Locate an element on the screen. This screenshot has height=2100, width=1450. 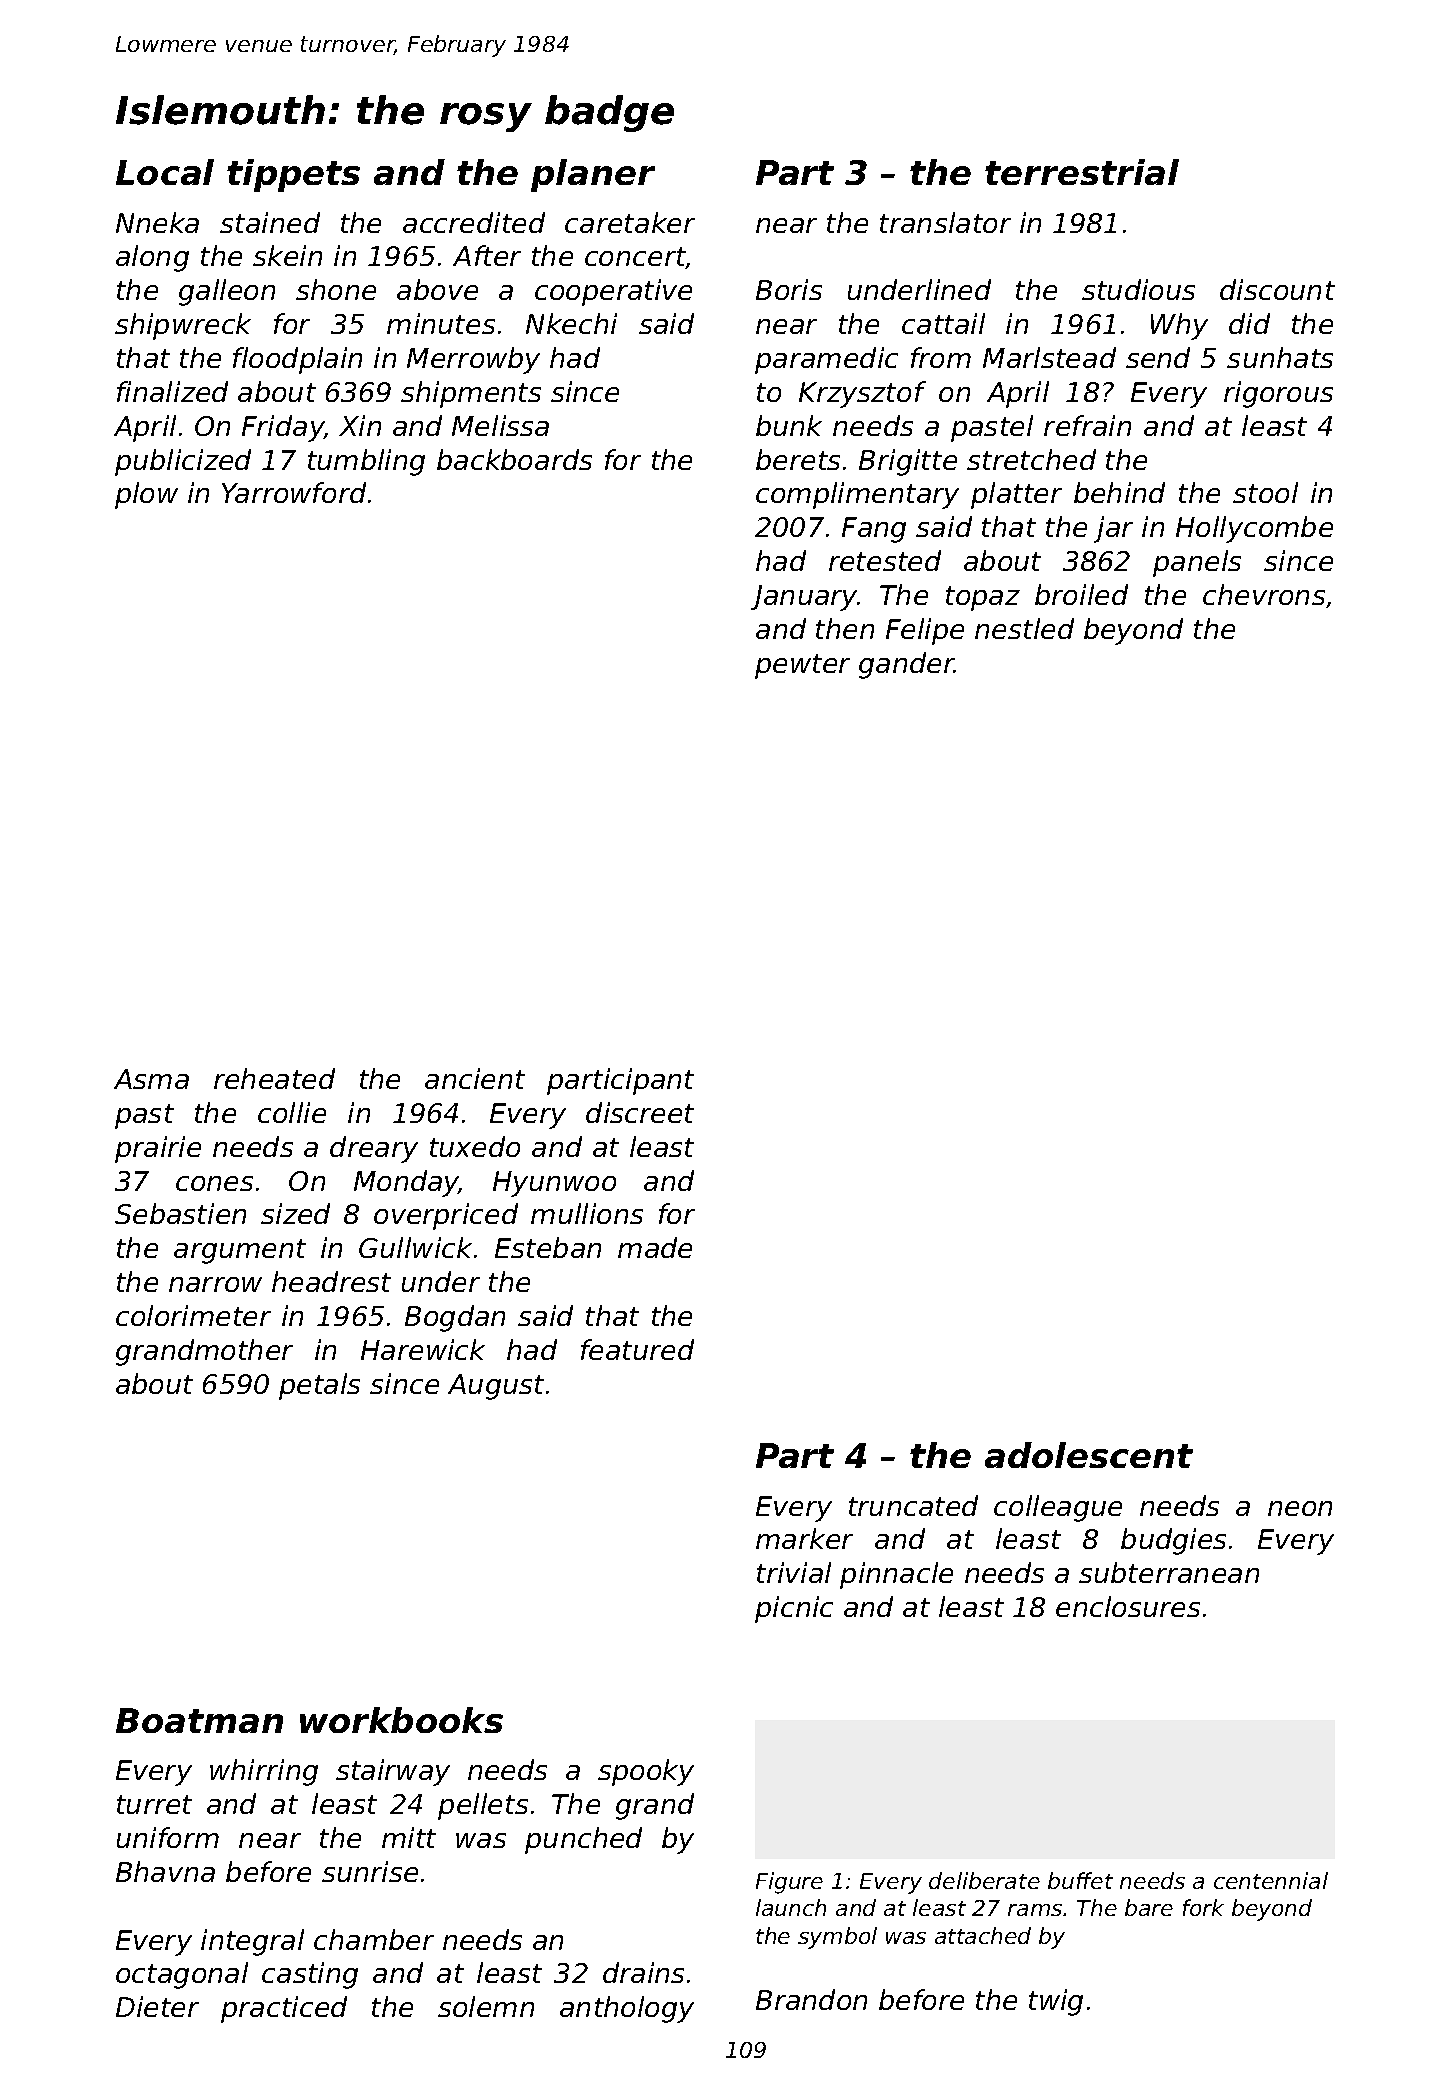
solemn is located at coordinates (486, 2006).
